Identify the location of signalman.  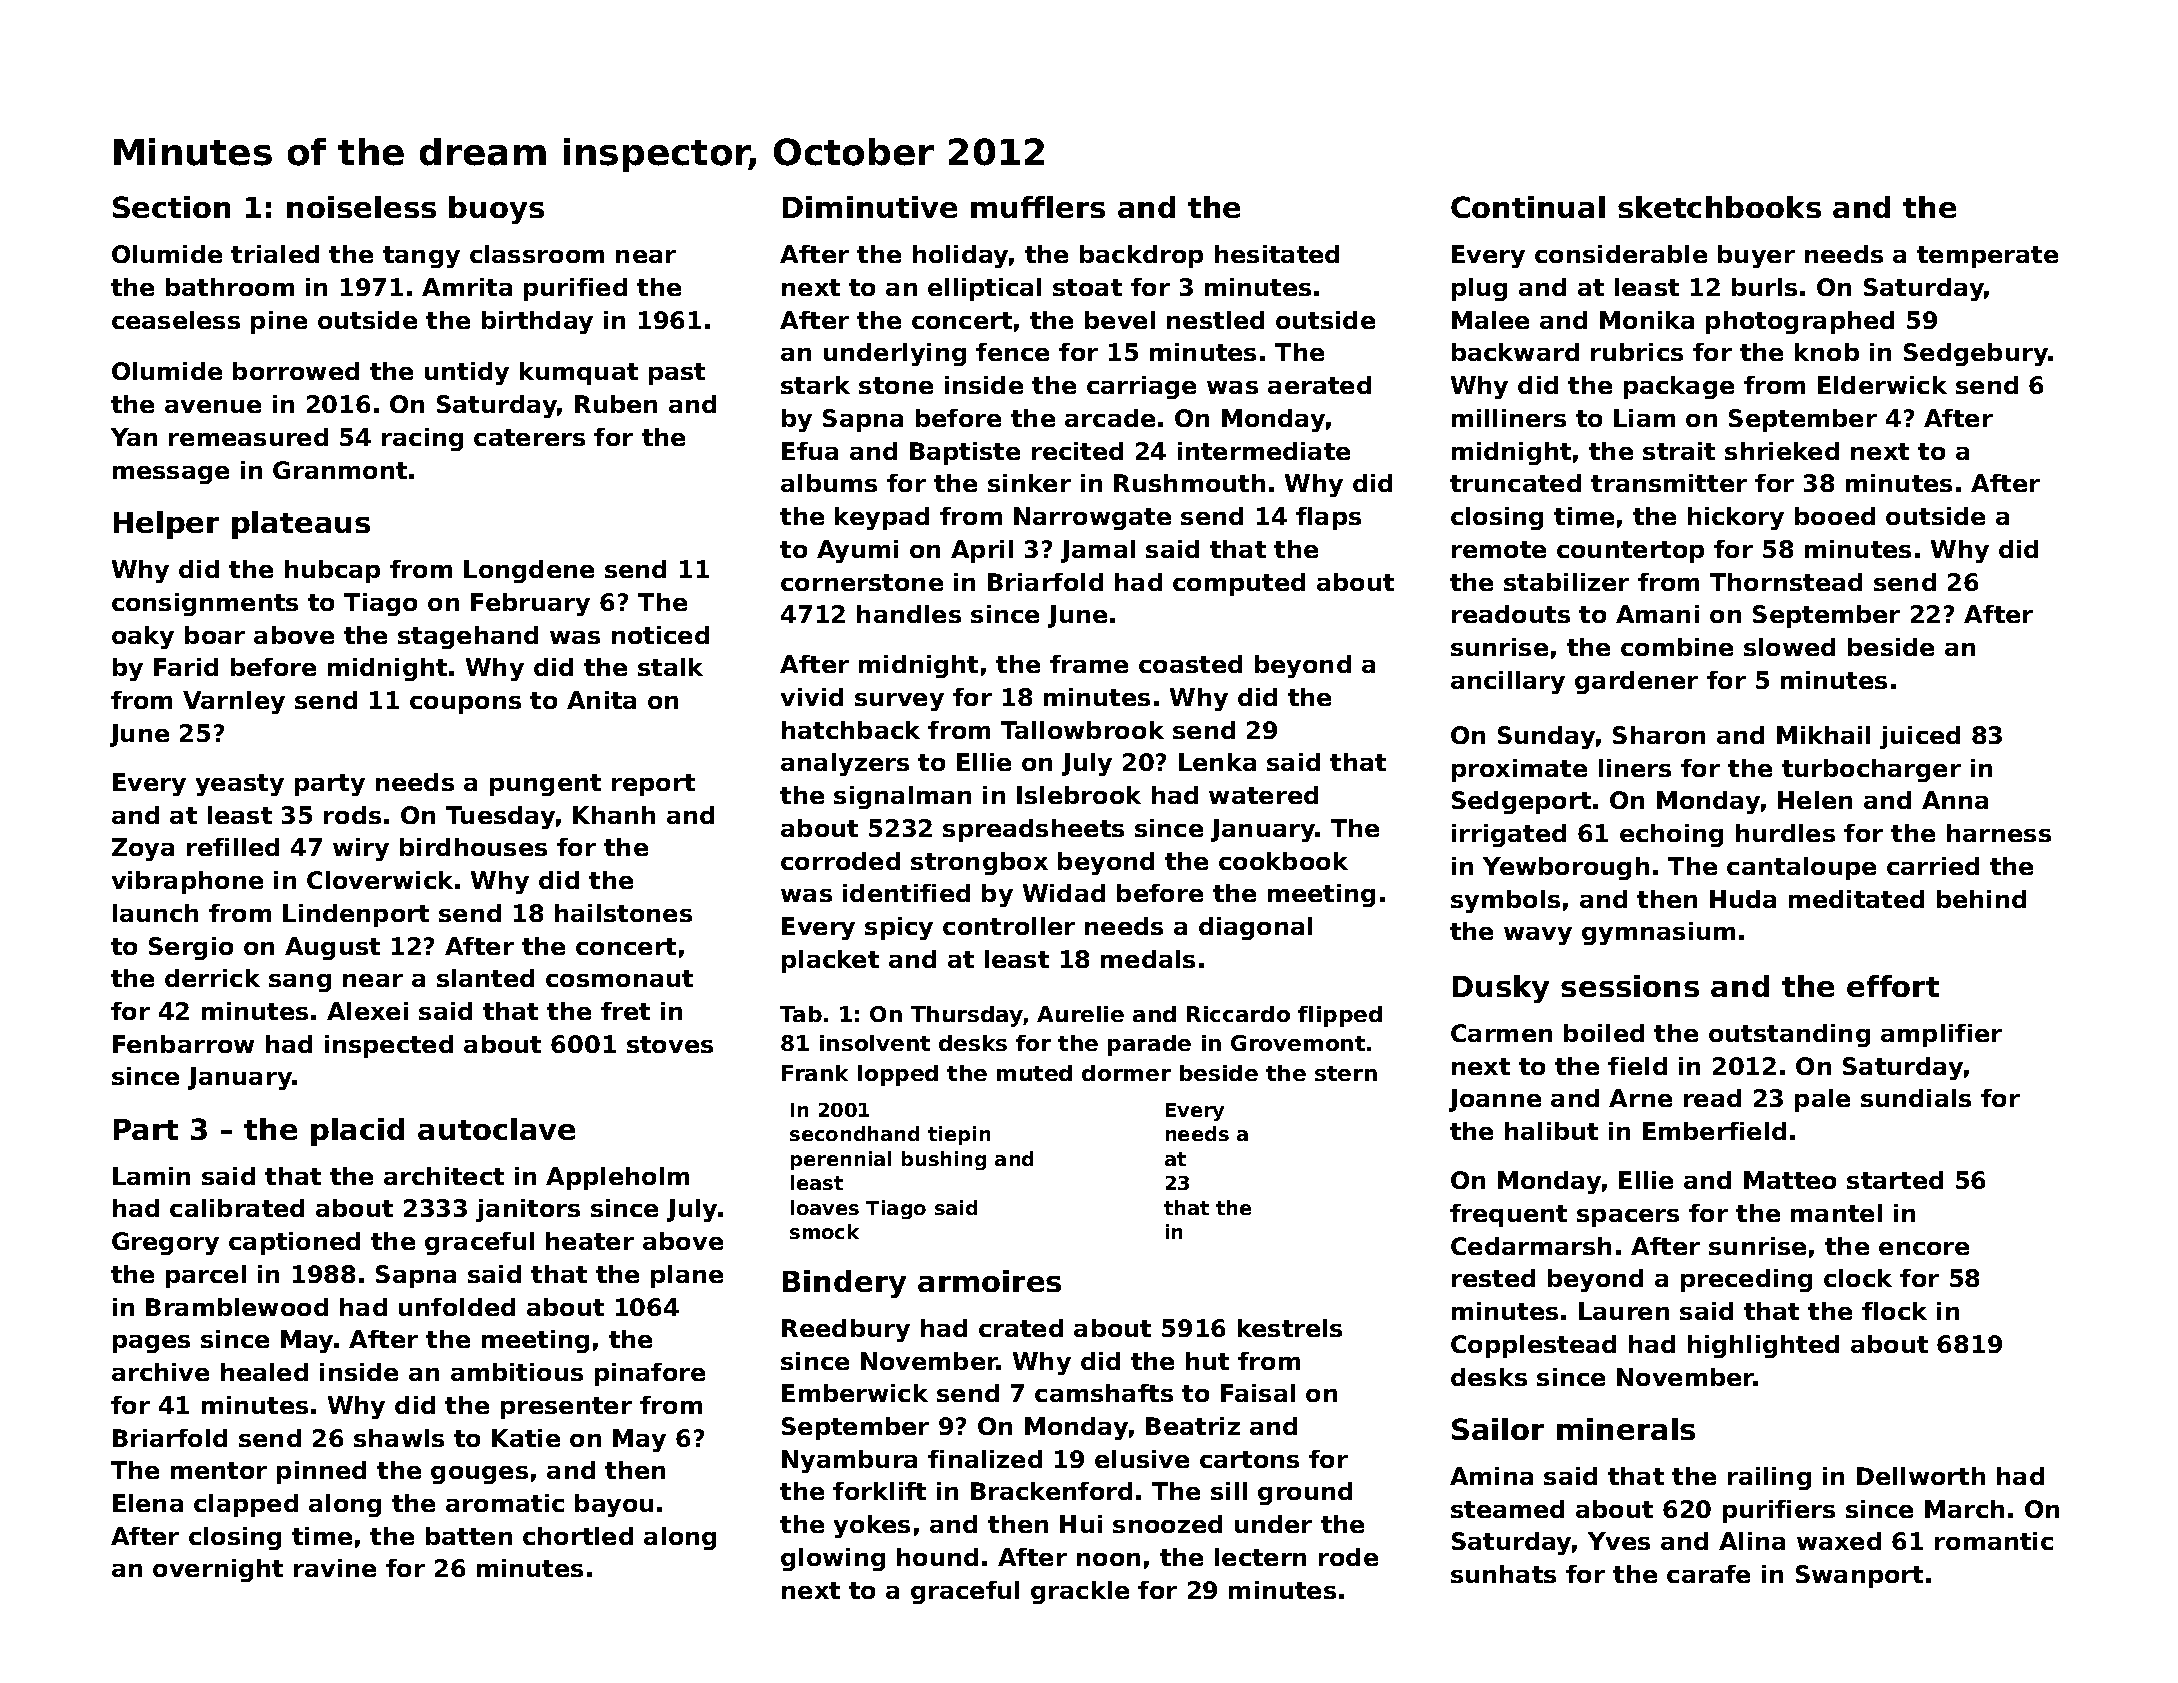
(902, 797).
